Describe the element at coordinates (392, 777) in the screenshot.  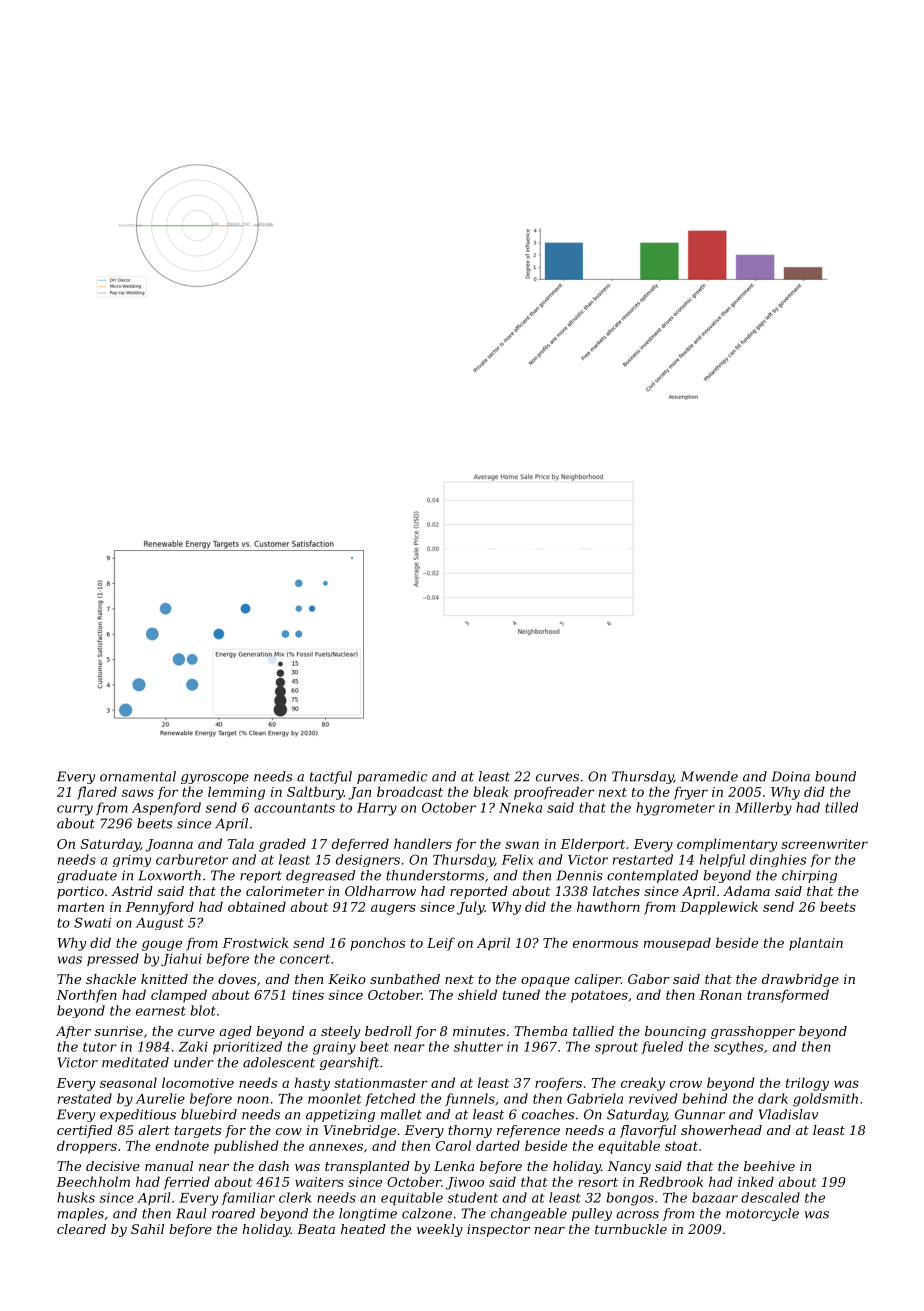
I see `paramedic` at that location.
